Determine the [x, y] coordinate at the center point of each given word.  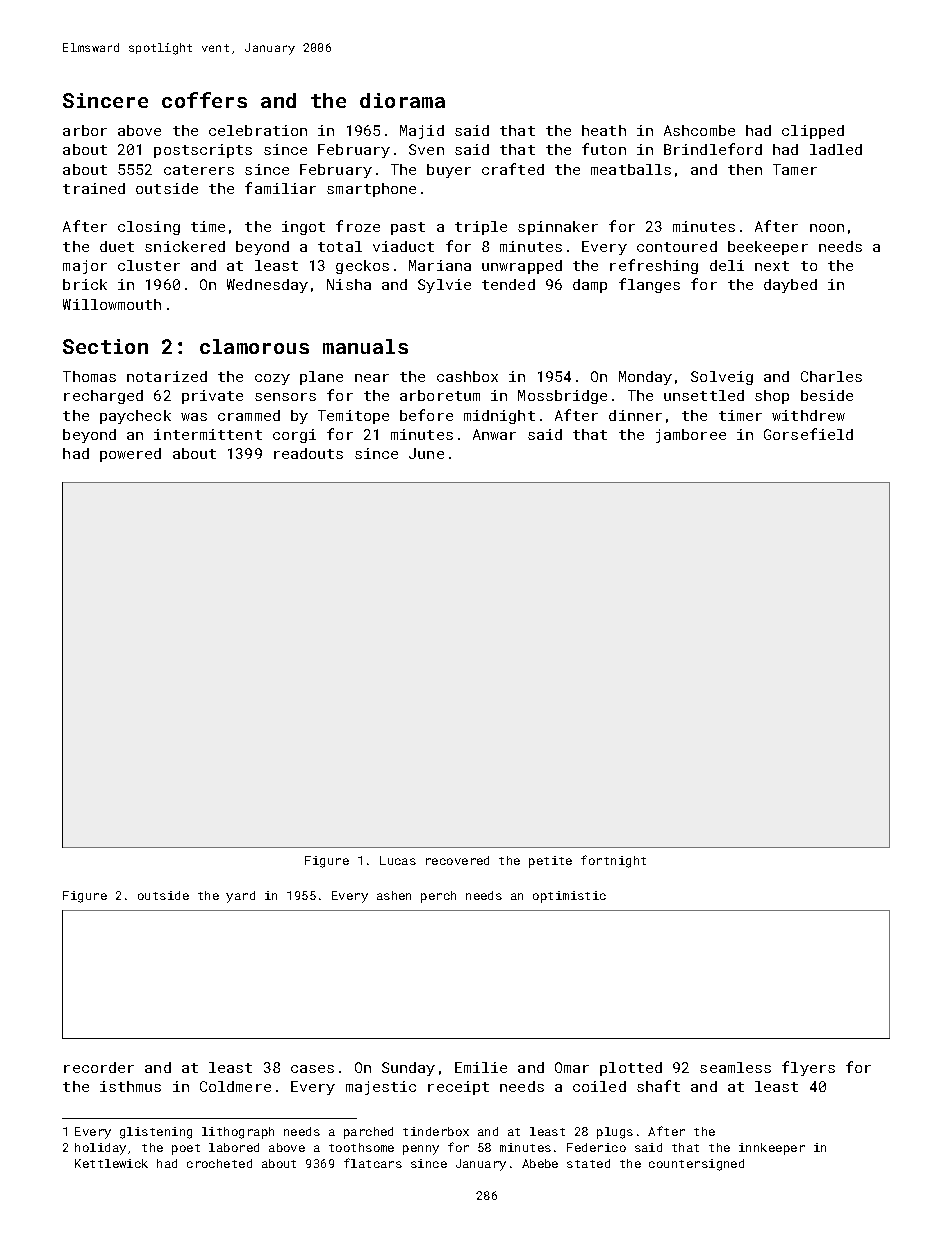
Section [105, 346]
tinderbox [436, 1131]
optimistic [569, 897]
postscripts [203, 151]
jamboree [691, 436]
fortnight [613, 861]
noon [827, 228]
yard [240, 897]
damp [590, 286]
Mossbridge [562, 397]
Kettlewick [111, 1163]
